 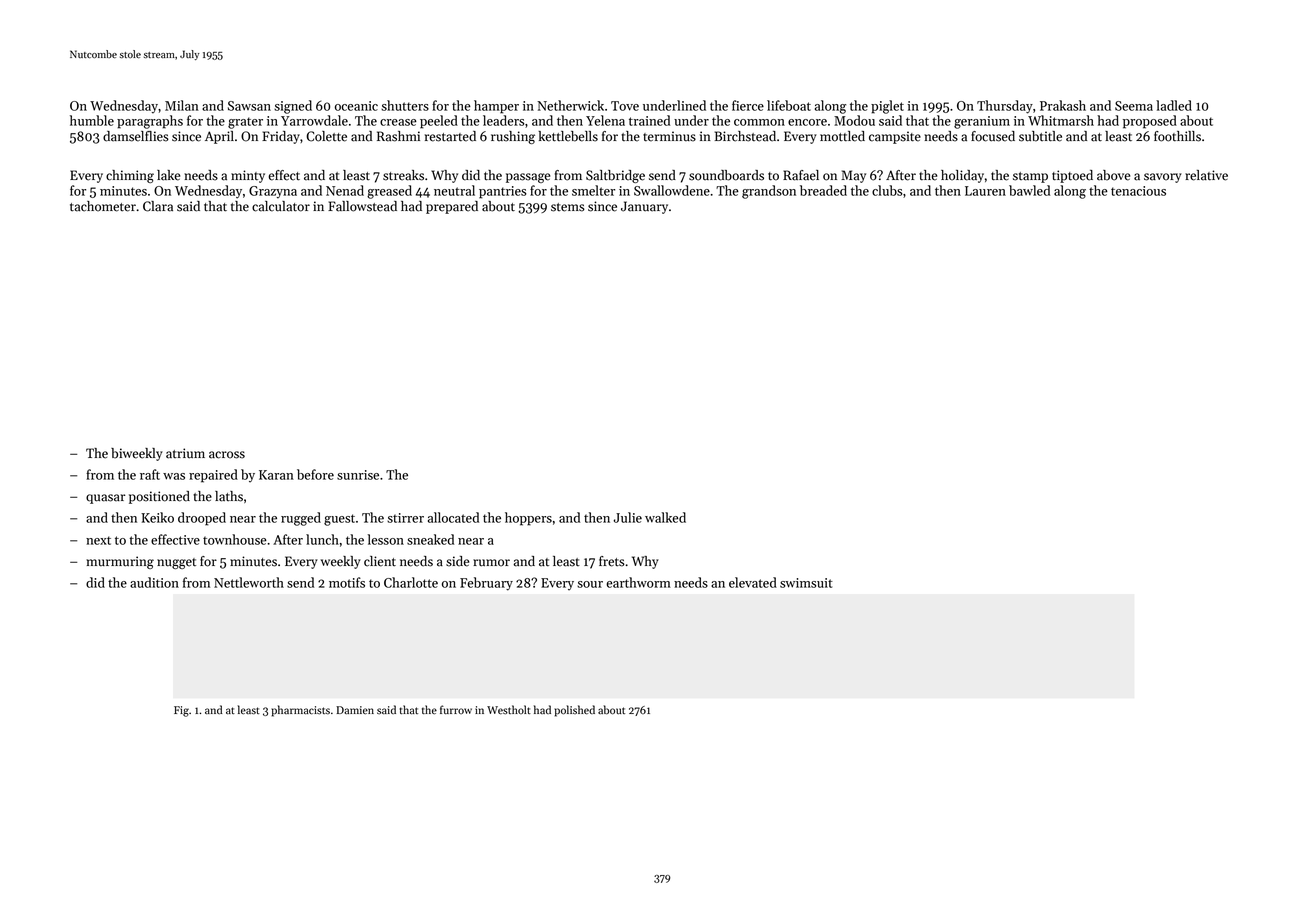 I want to click on elevated, so click(x=753, y=582).
